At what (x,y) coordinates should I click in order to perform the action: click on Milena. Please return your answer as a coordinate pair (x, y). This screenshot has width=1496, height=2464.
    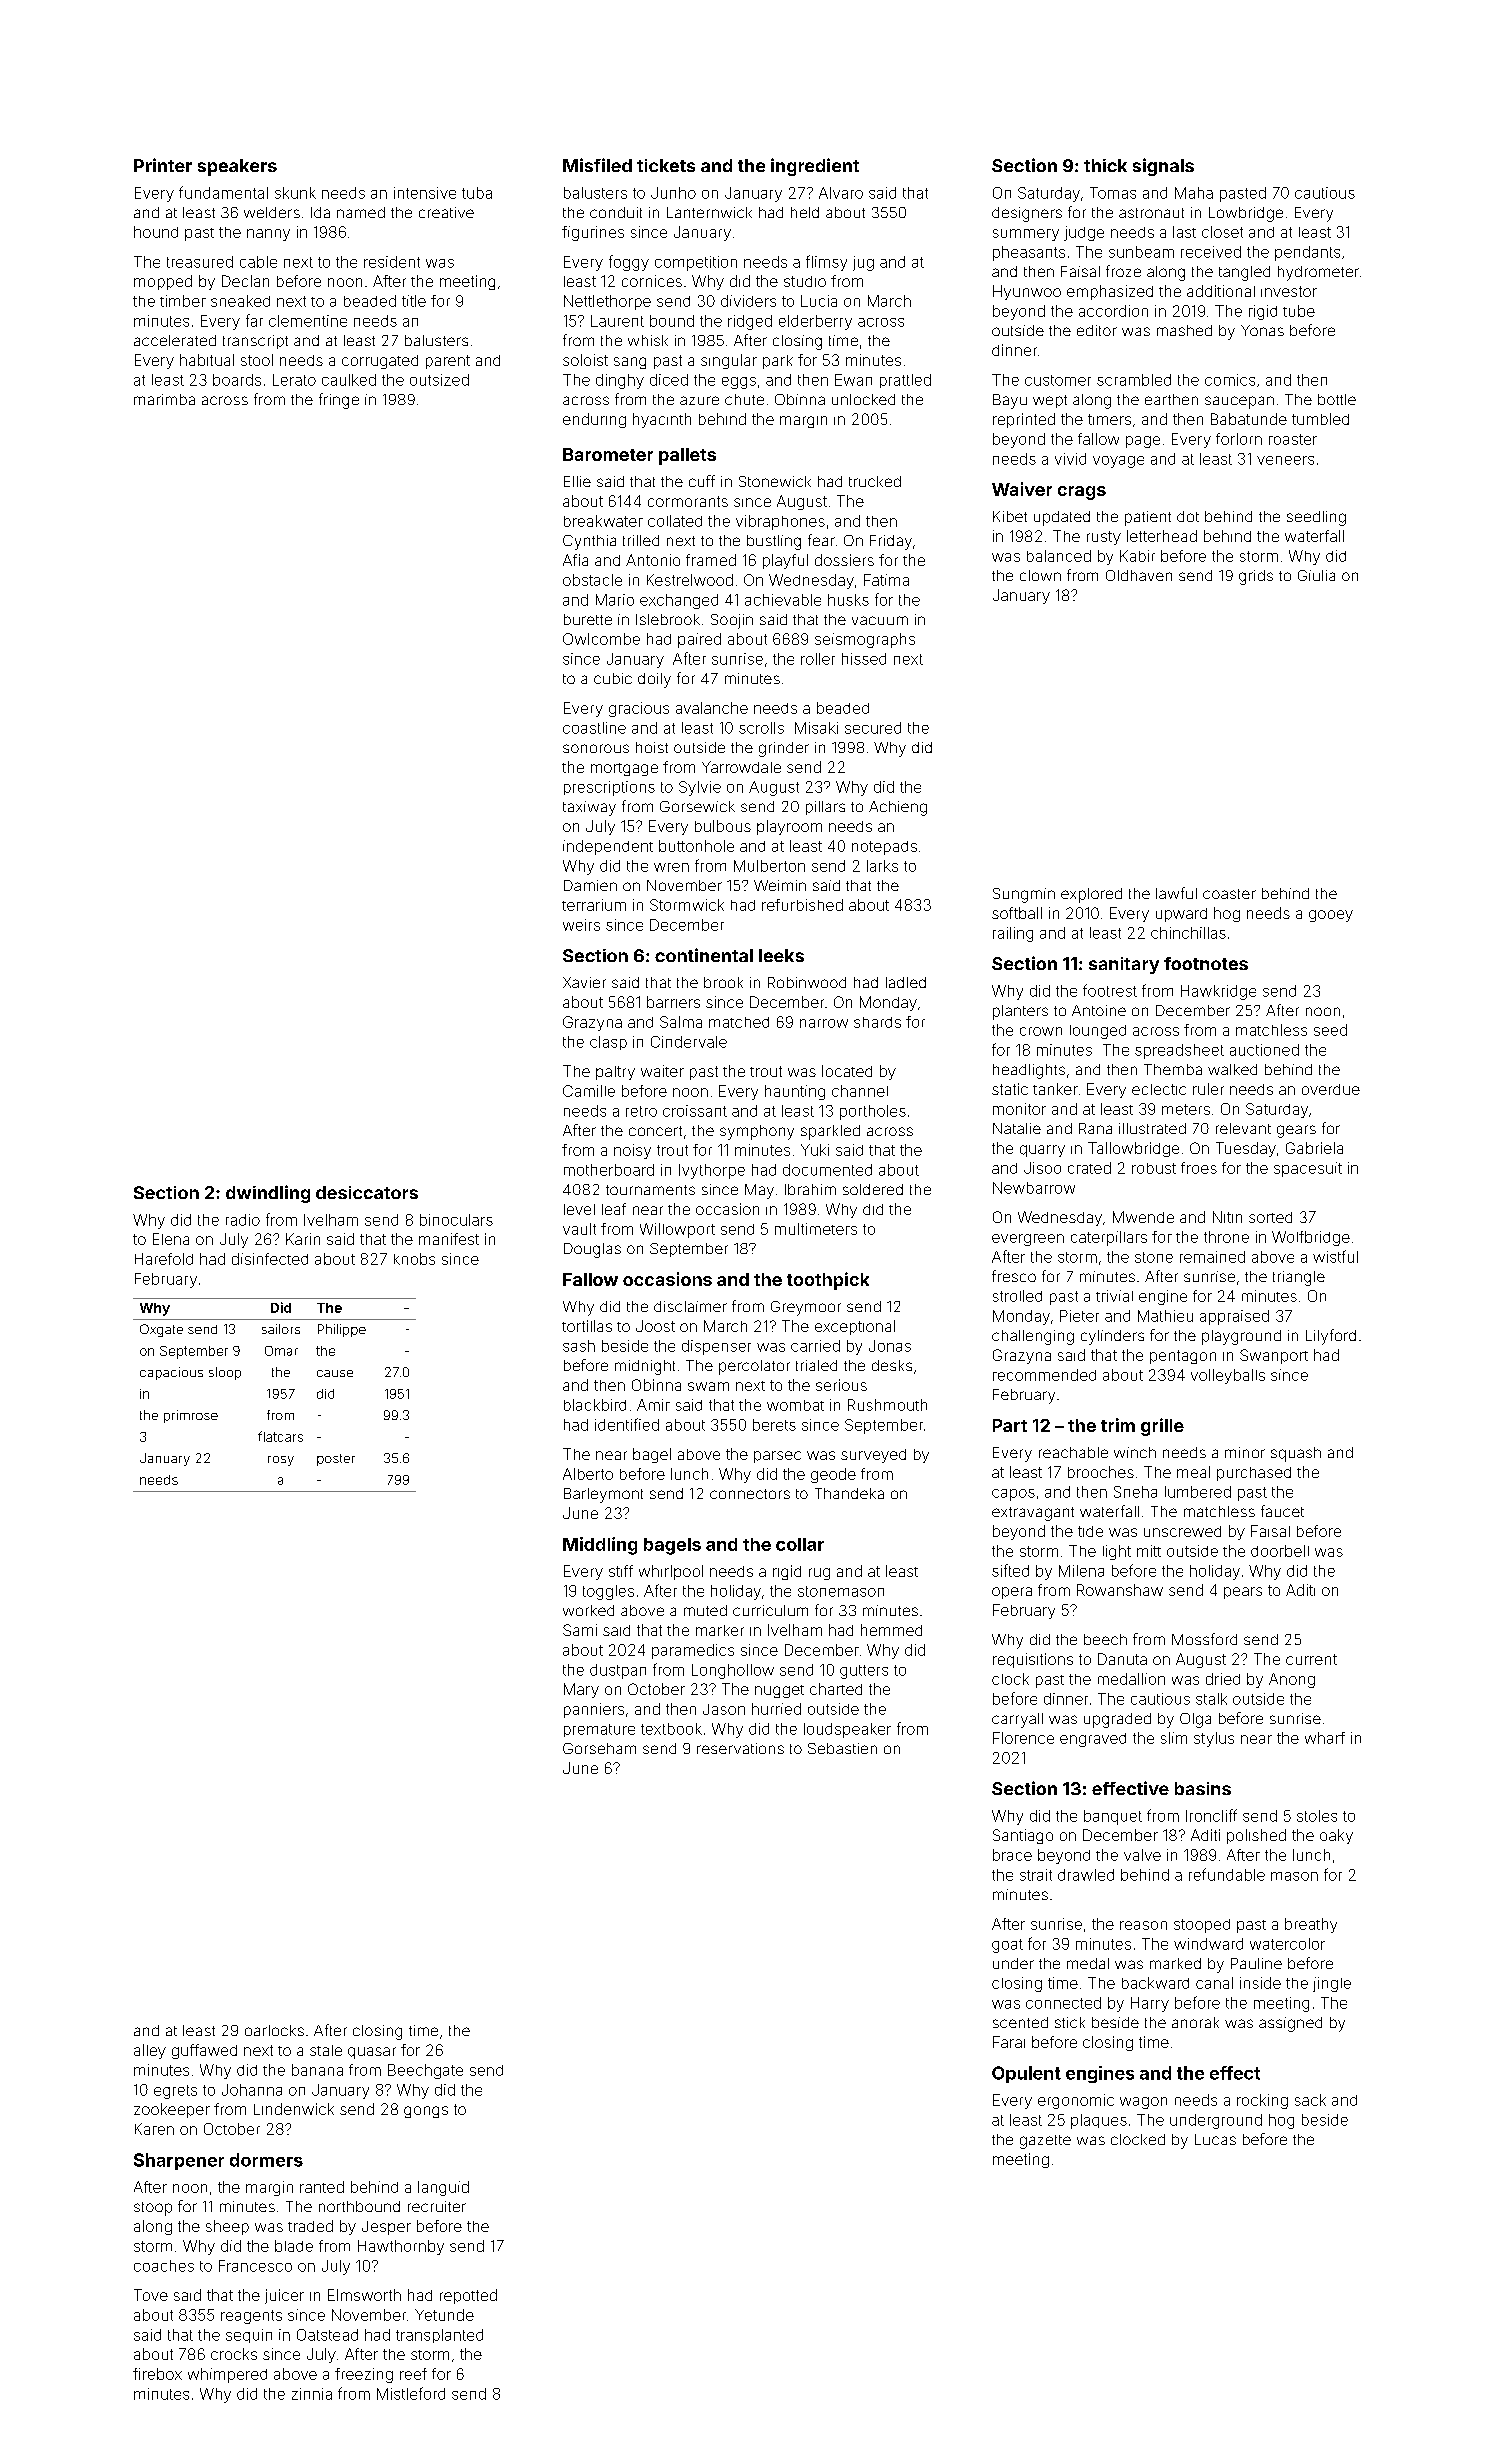
    Looking at the image, I should click on (1081, 1571).
